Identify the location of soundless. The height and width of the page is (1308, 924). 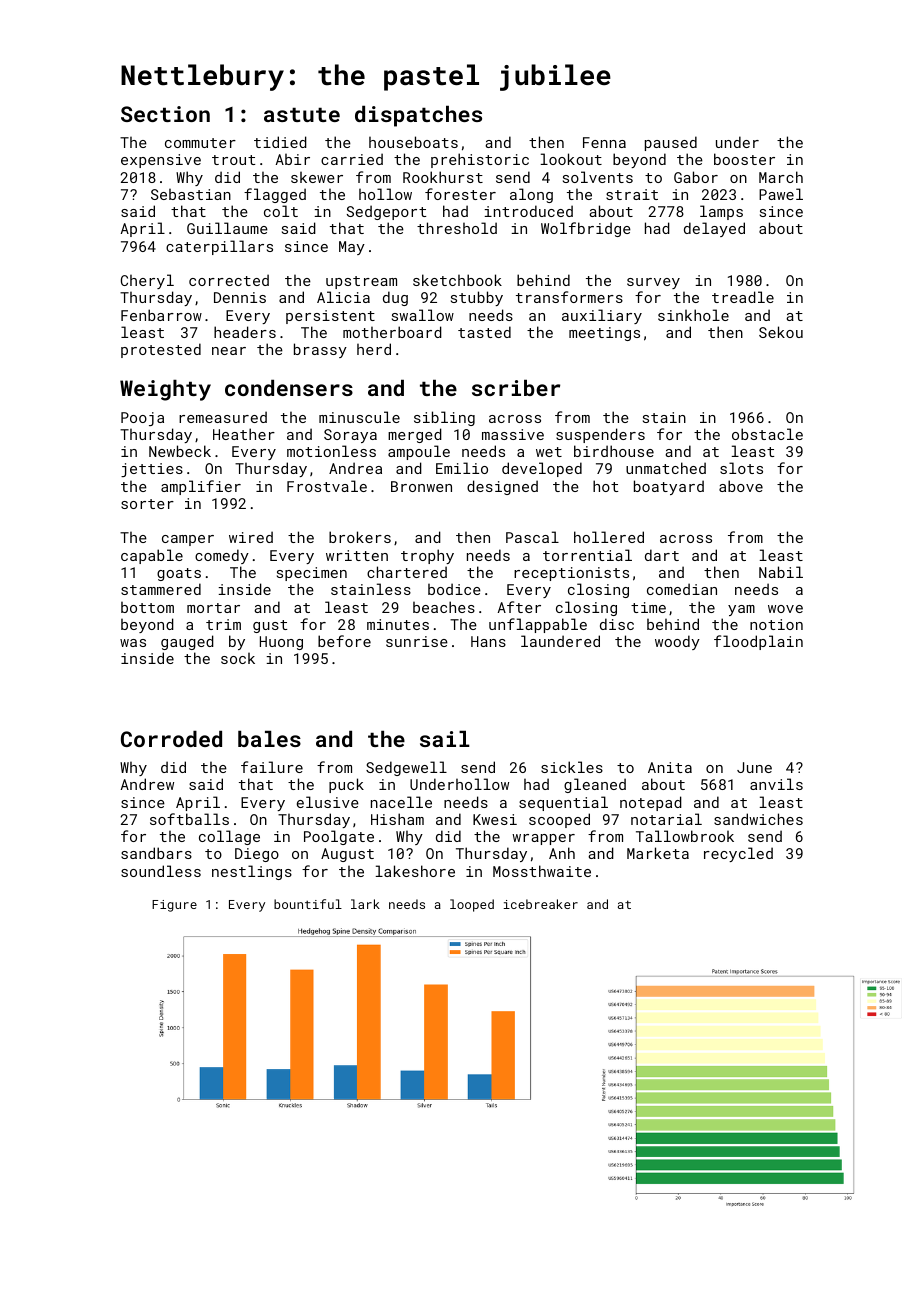
(161, 871).
